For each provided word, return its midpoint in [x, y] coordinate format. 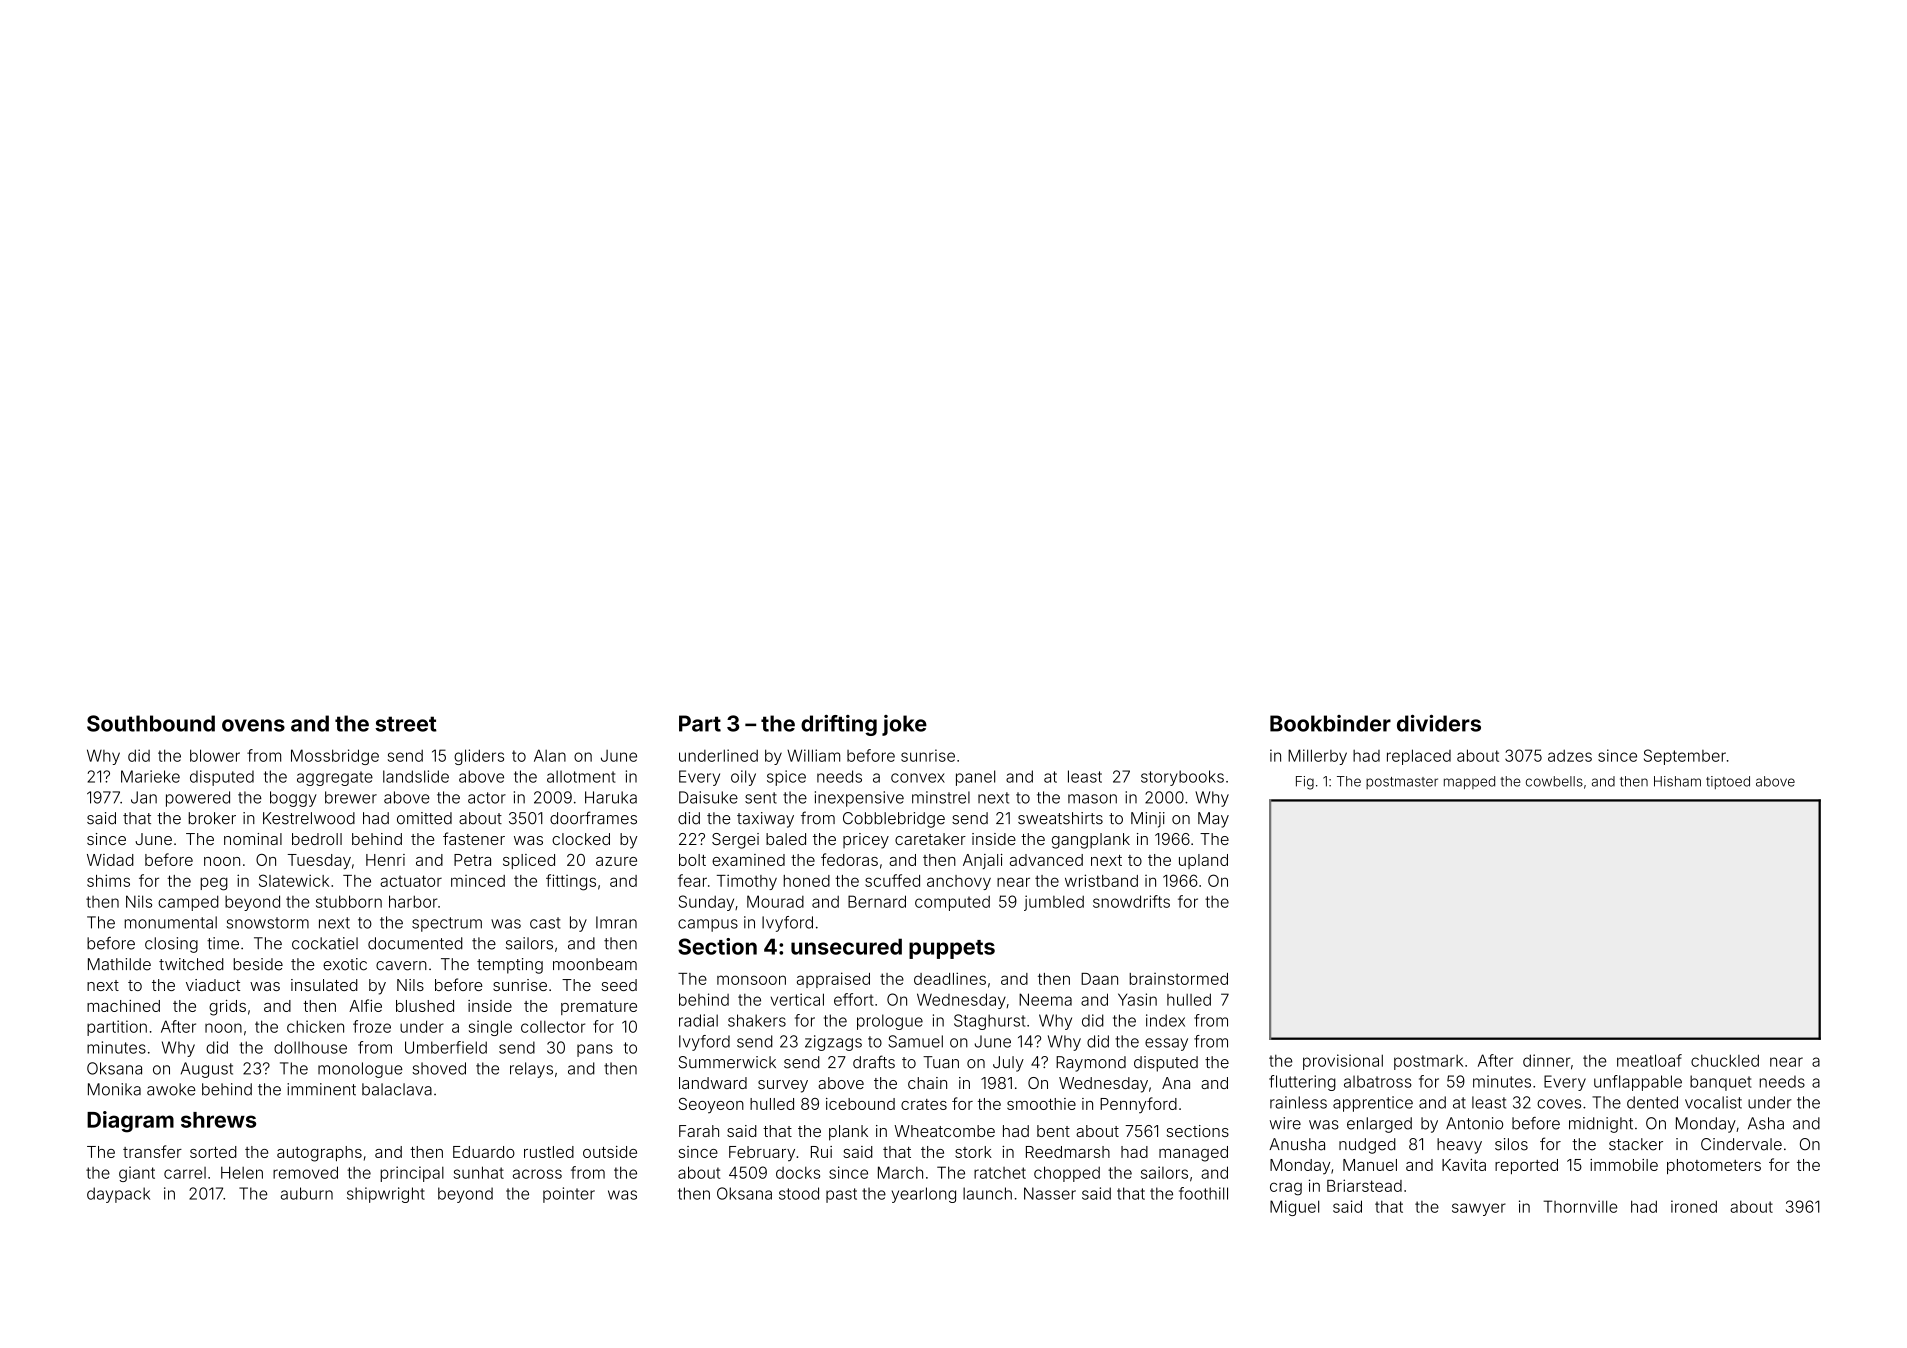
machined [123, 1006]
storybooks [1182, 778]
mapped [1469, 782]
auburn [307, 1193]
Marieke [150, 776]
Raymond [1091, 1064]
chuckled [1725, 1060]
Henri [385, 860]
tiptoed [1728, 782]
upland [1203, 861]
